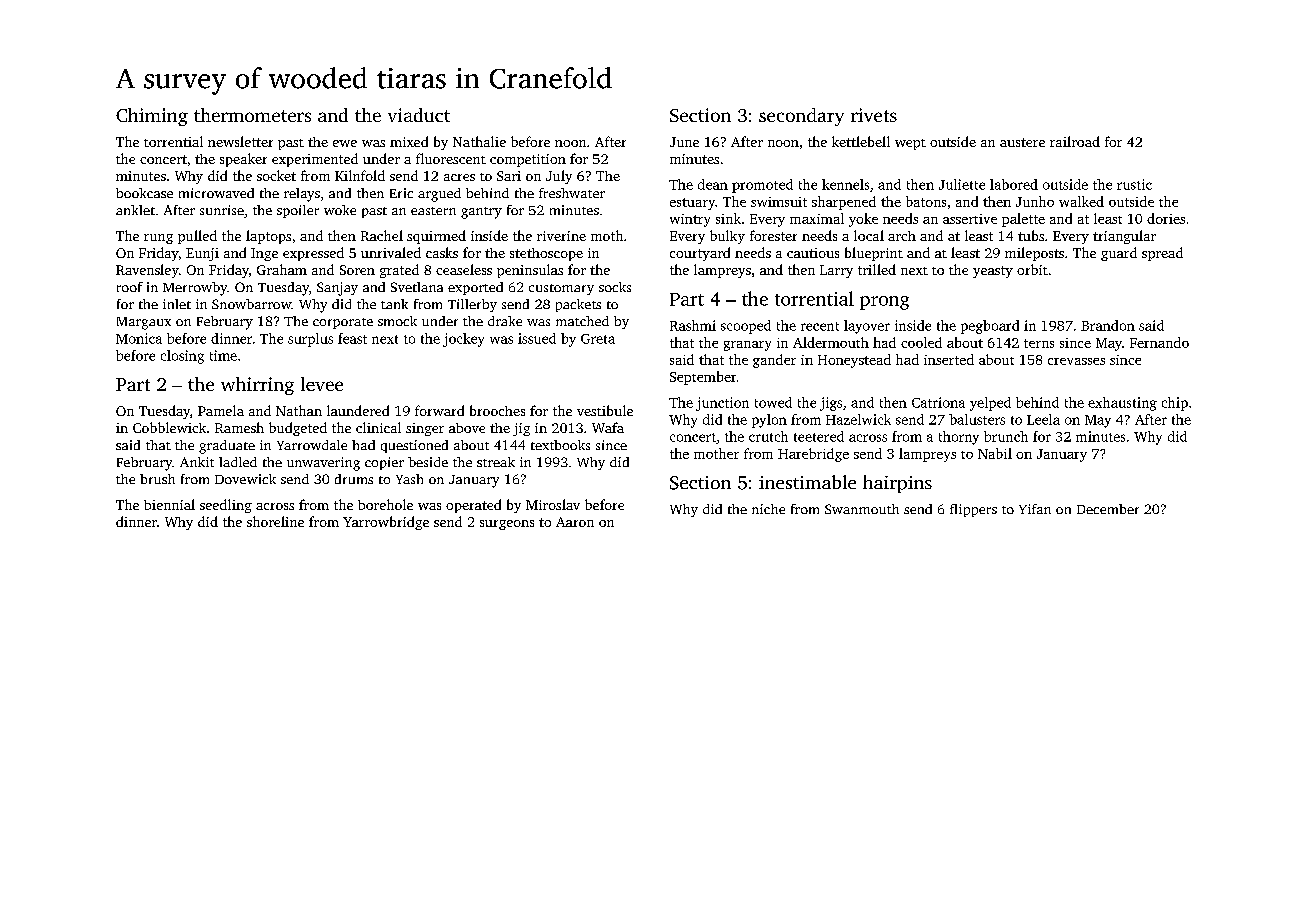 This screenshot has height=924, width=1308. What do you see at coordinates (252, 115) in the screenshot?
I see `thermometers` at bounding box center [252, 115].
